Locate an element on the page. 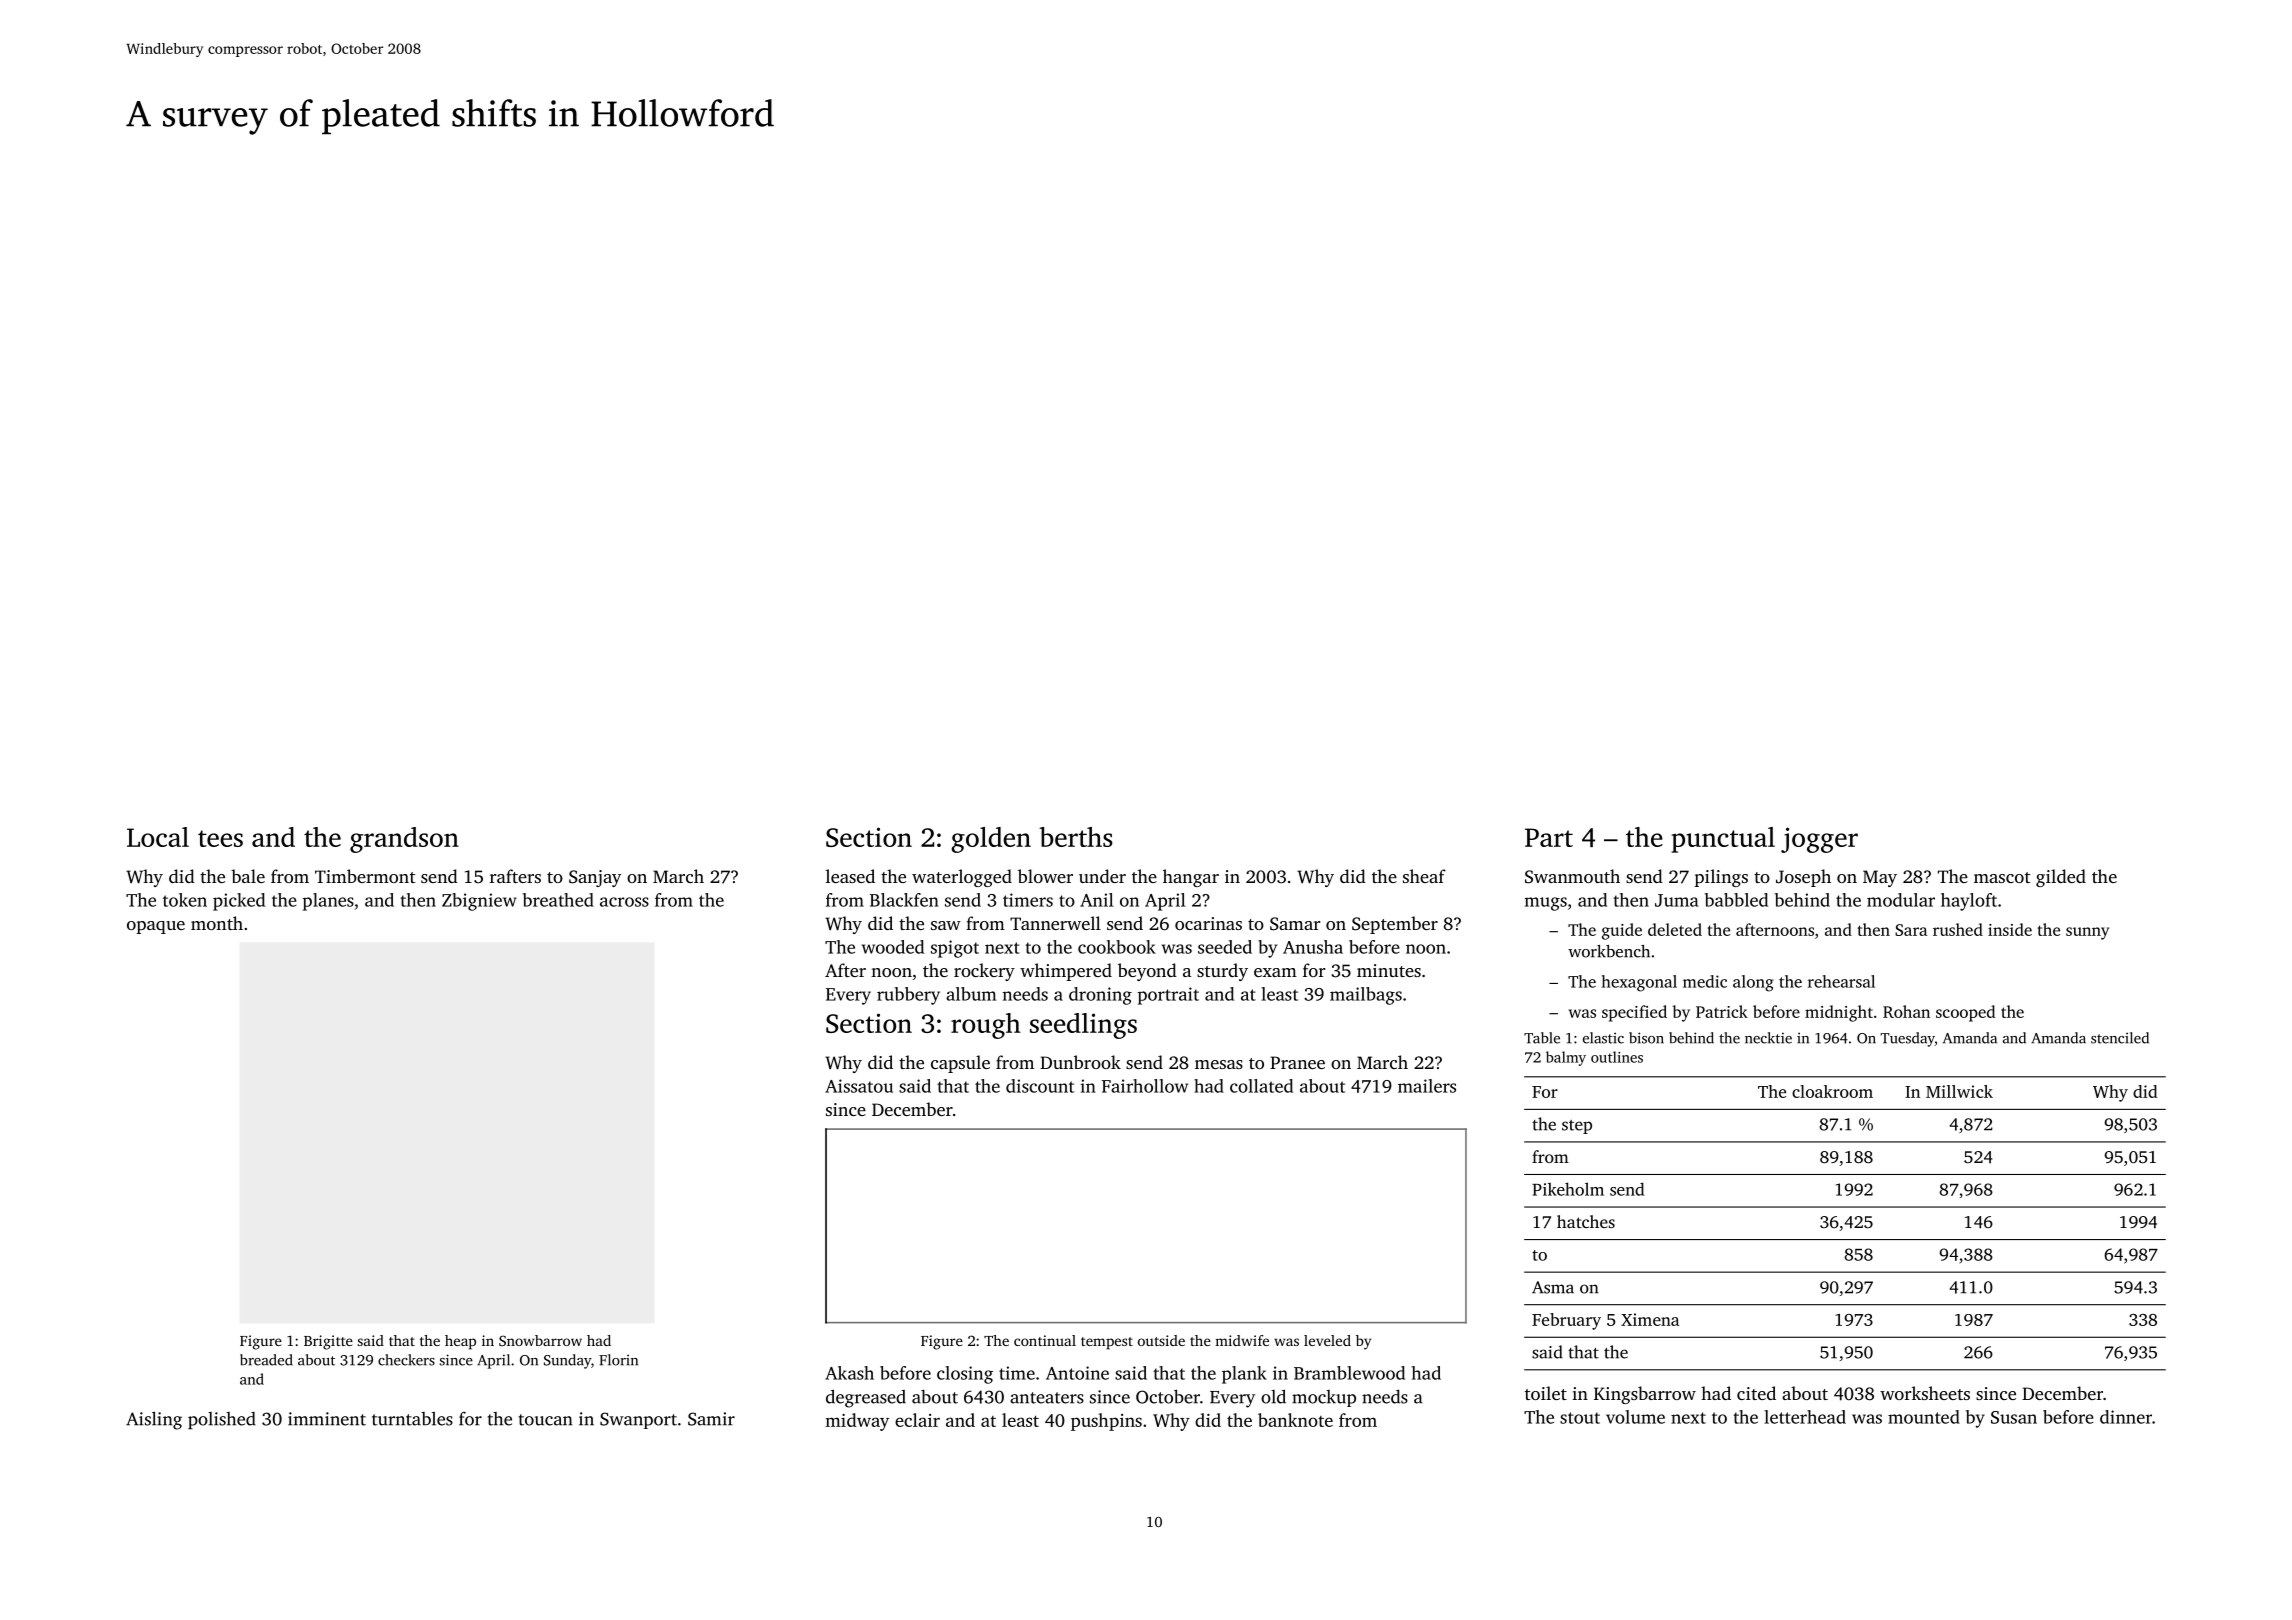 The width and height of the document is (2292, 1620). toucan is located at coordinates (546, 1420).
